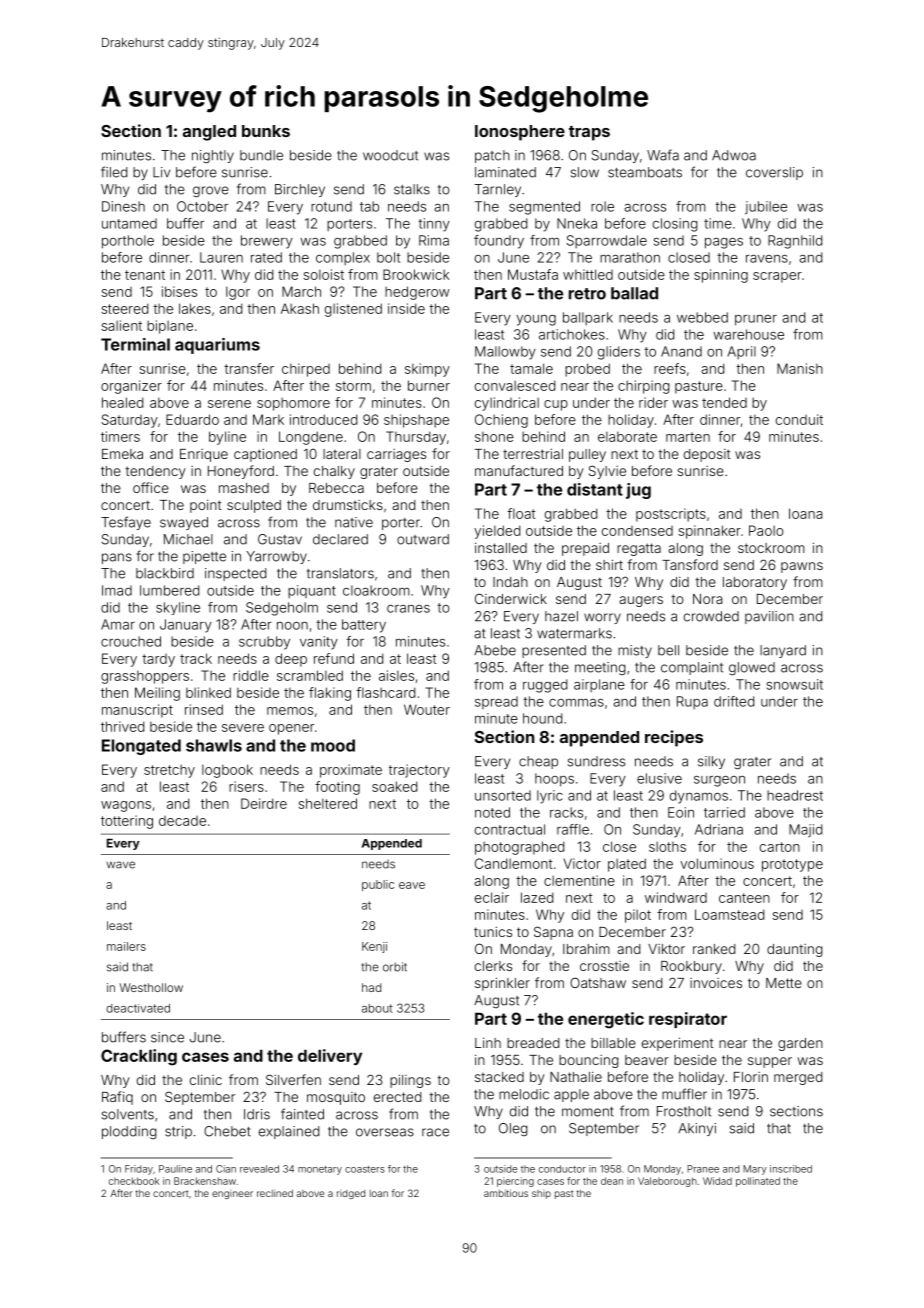 The width and height of the screenshot is (924, 1308). I want to click on Valeborough, so click(667, 1182).
